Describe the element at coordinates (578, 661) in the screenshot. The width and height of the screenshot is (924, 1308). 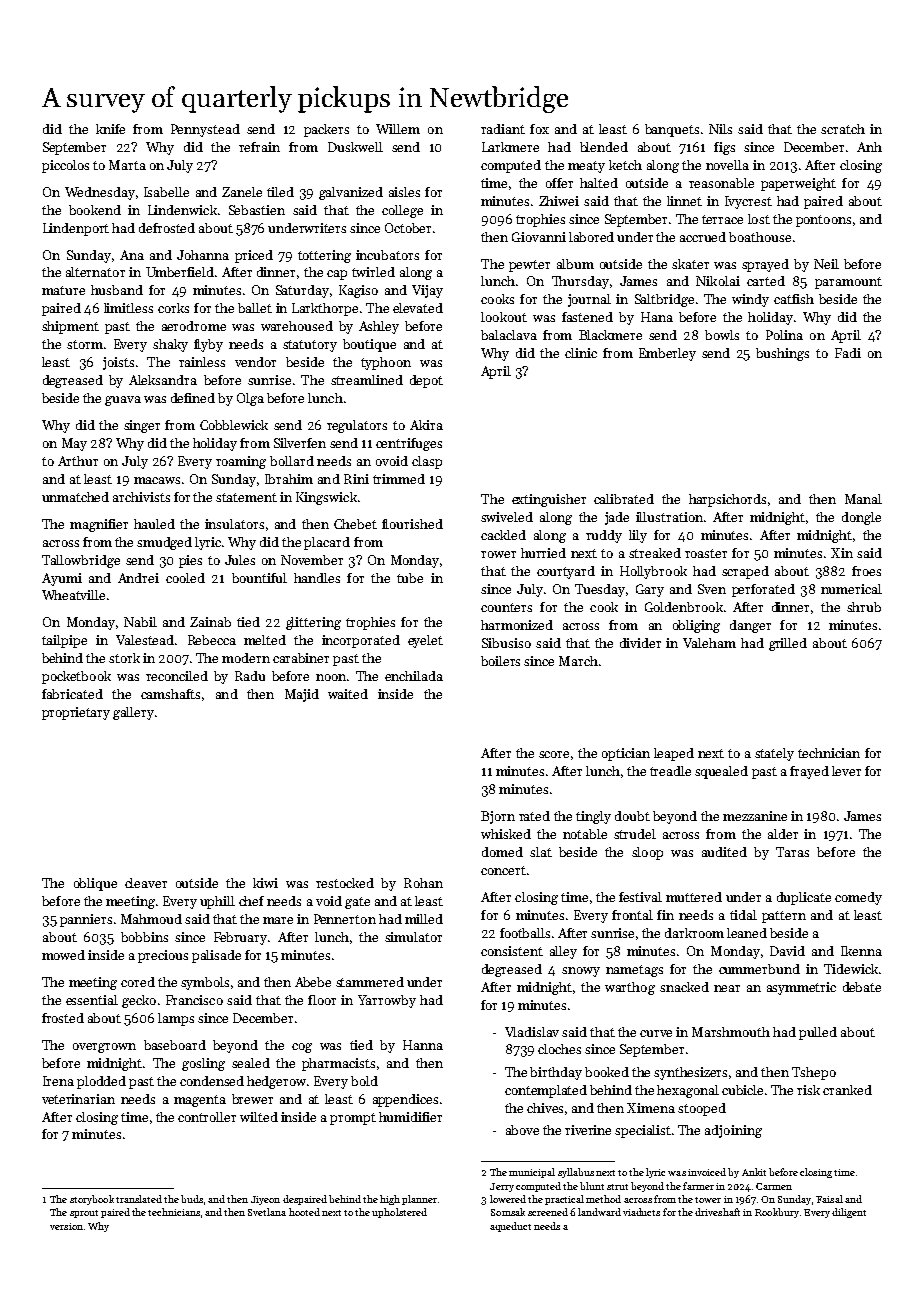
I see `March` at that location.
